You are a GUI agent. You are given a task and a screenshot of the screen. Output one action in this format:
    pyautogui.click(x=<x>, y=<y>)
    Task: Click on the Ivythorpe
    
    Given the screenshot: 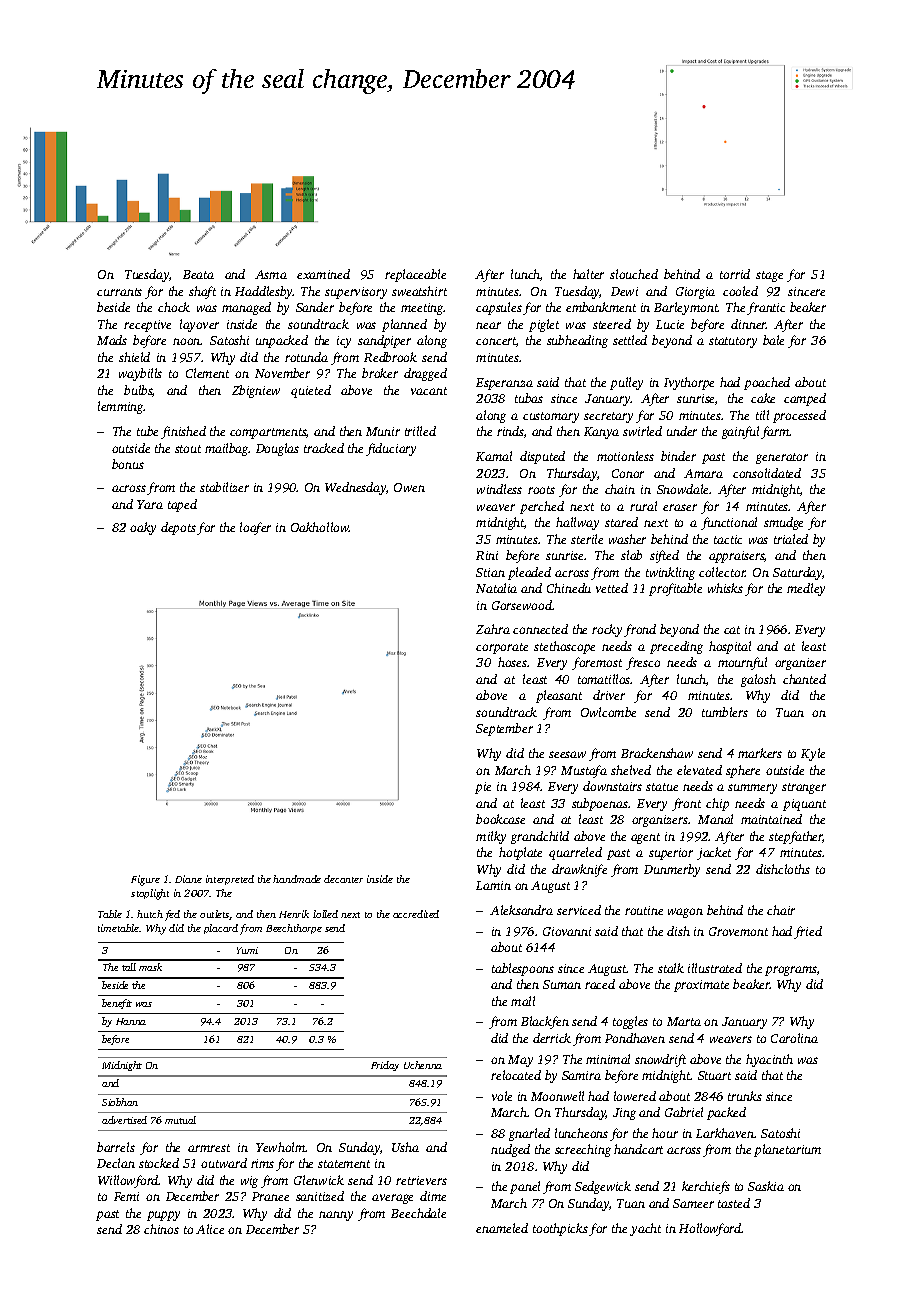 What is the action you would take?
    pyautogui.click(x=689, y=383)
